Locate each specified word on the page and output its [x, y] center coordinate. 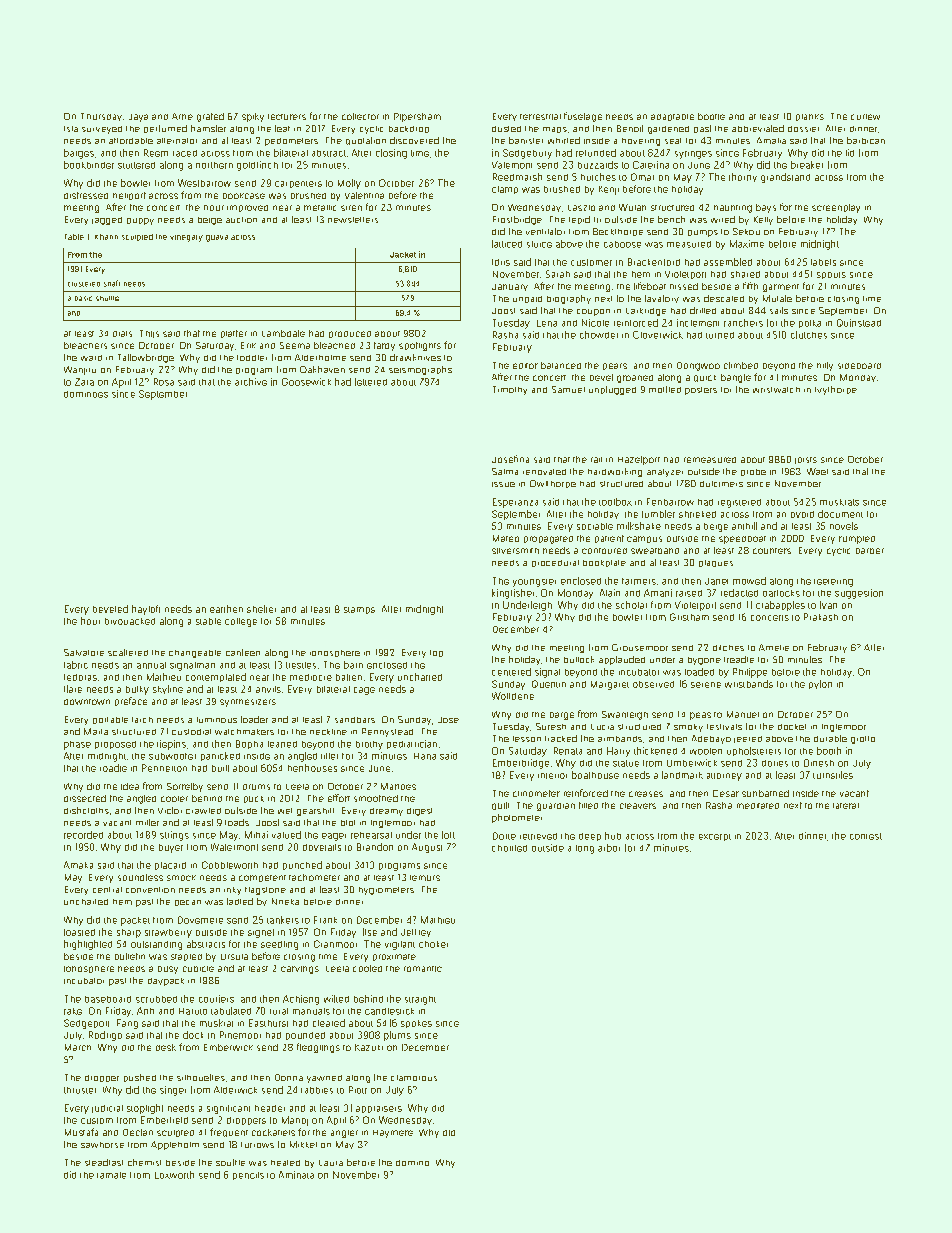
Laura [331, 1163]
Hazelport [639, 460]
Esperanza [515, 503]
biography [569, 299]
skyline [168, 689]
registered [739, 503]
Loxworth [174, 1175]
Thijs [149, 334]
